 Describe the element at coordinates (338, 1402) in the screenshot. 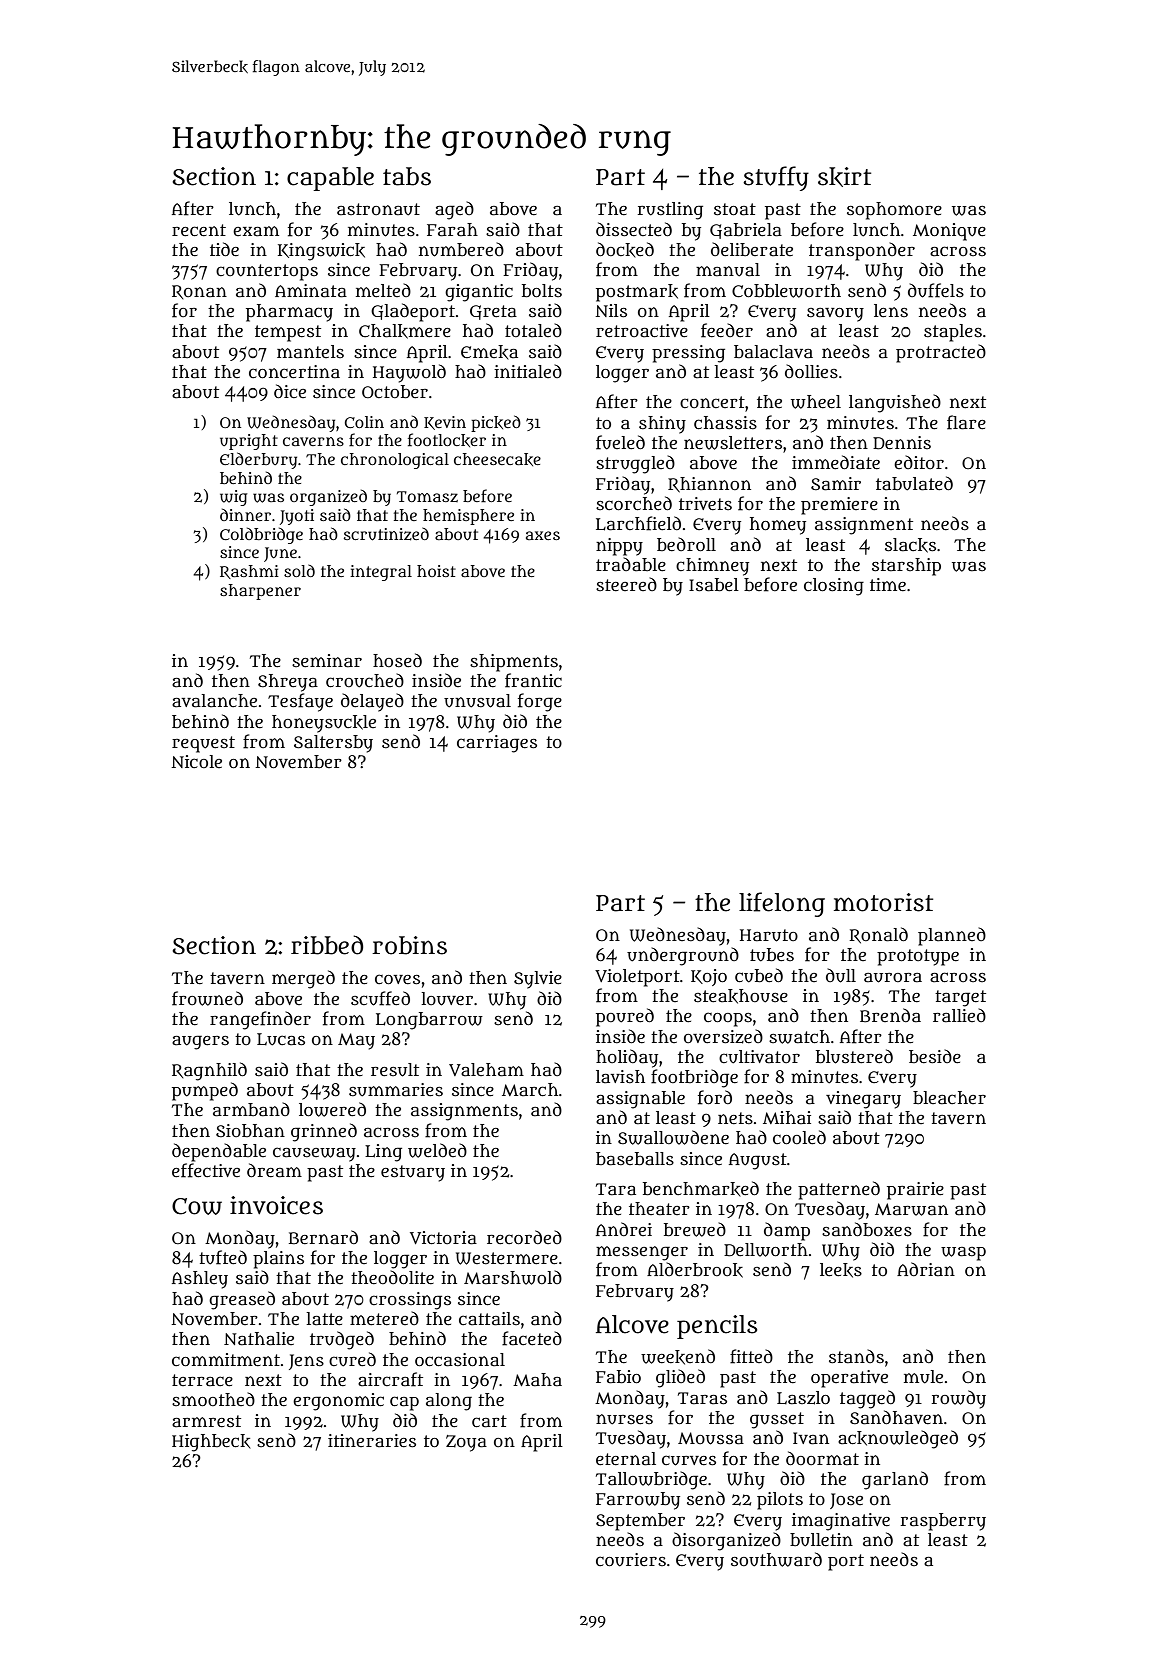

I see `ergonomic` at that location.
